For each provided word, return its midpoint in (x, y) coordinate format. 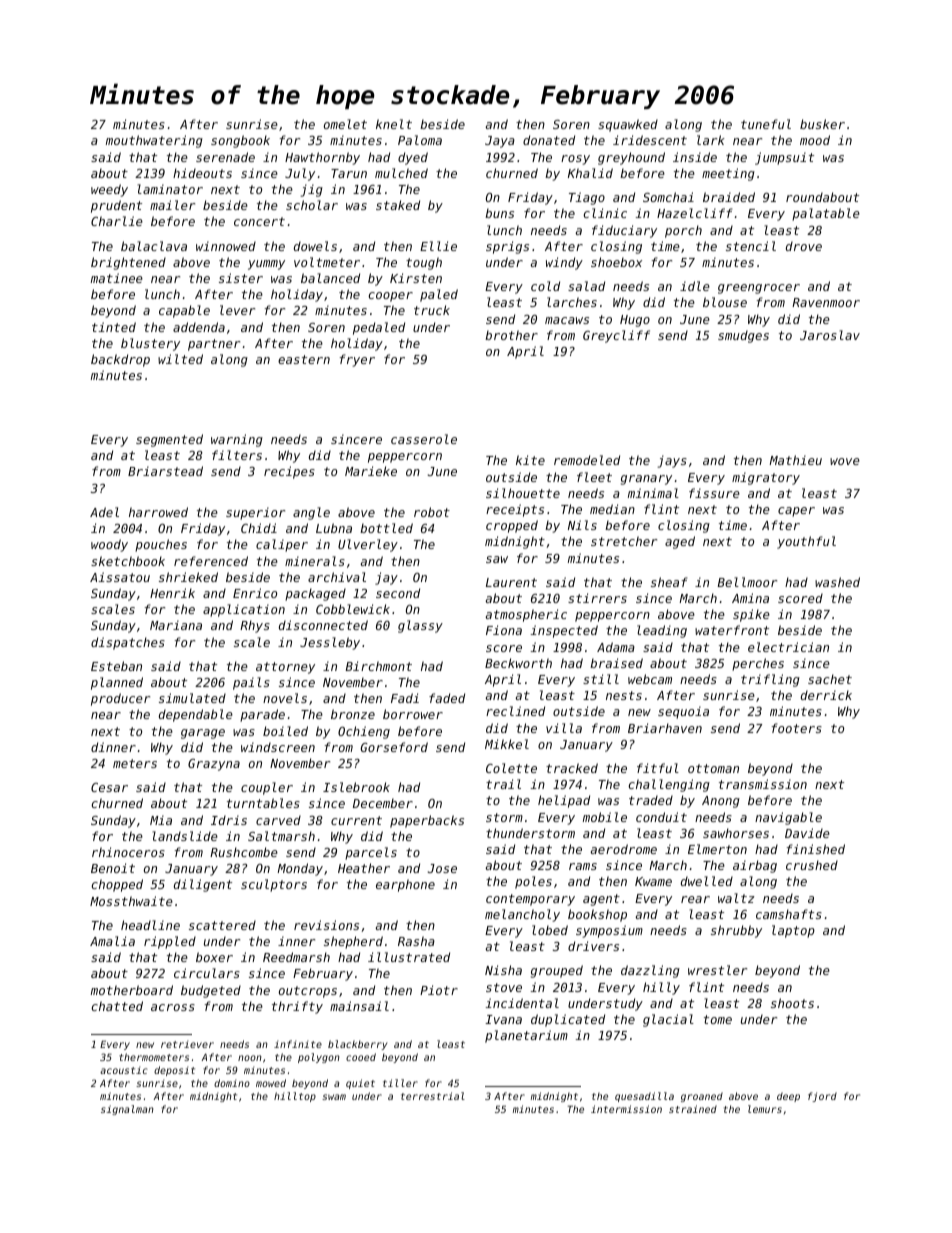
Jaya (500, 142)
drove (804, 246)
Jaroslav (830, 335)
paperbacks (427, 821)
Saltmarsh (281, 836)
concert (259, 221)
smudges (743, 336)
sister (241, 278)
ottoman (713, 768)
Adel (104, 512)
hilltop (295, 1097)
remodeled (587, 460)
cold (545, 286)
